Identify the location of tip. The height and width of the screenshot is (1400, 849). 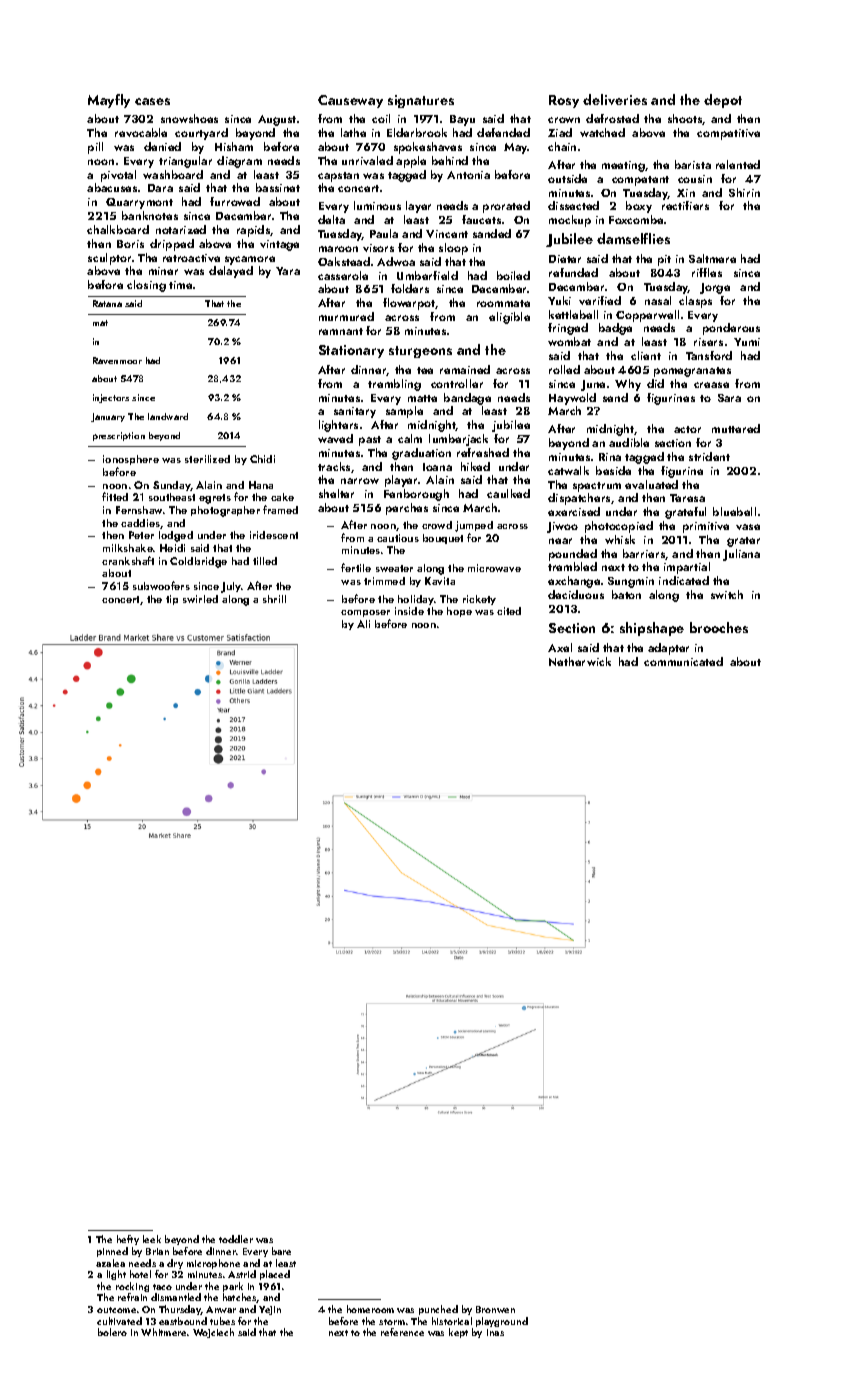
(172, 600).
